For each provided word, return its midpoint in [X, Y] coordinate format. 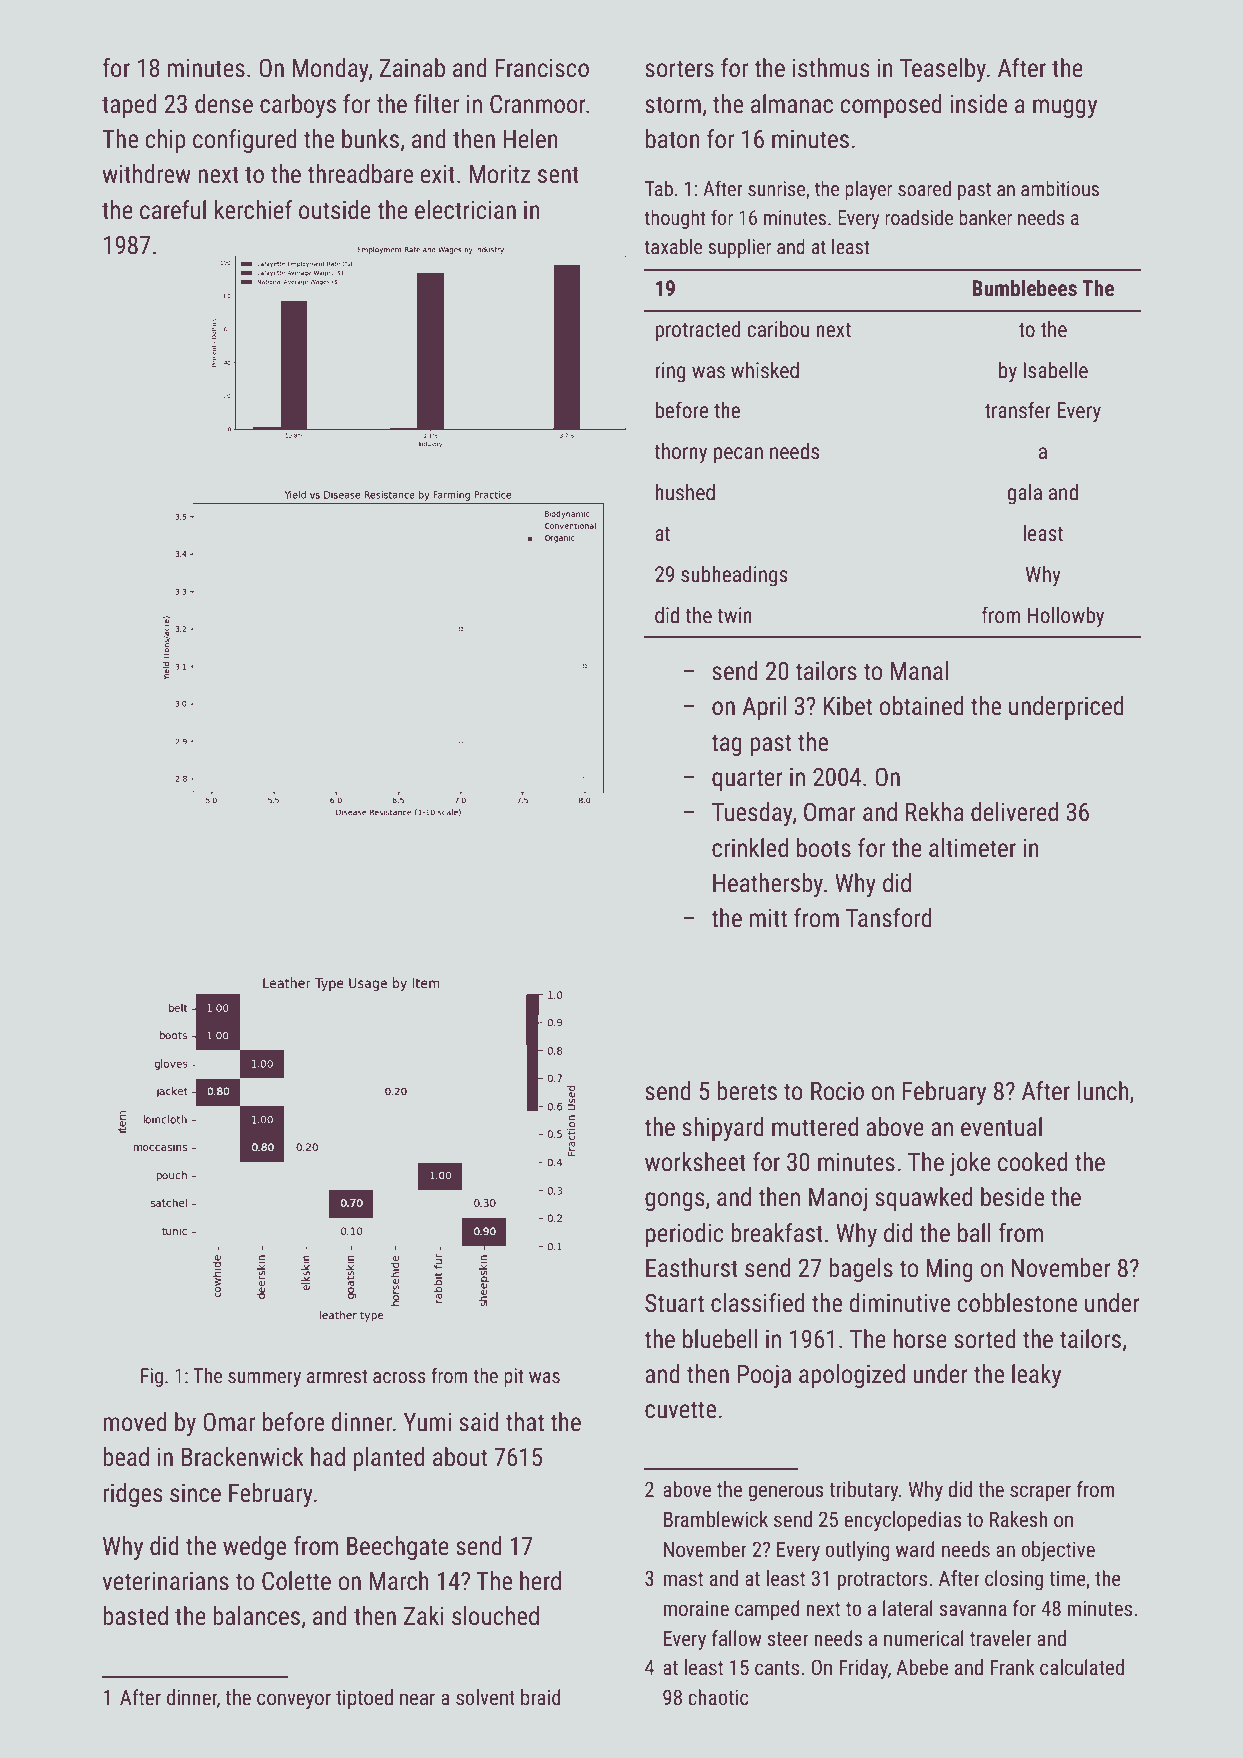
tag [726, 745]
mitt [768, 918]
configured [245, 141]
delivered [1014, 812]
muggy [1065, 108]
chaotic [718, 1697]
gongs [675, 1201]
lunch [1103, 1091]
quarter [747, 780]
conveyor [294, 1701]
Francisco [542, 68]
